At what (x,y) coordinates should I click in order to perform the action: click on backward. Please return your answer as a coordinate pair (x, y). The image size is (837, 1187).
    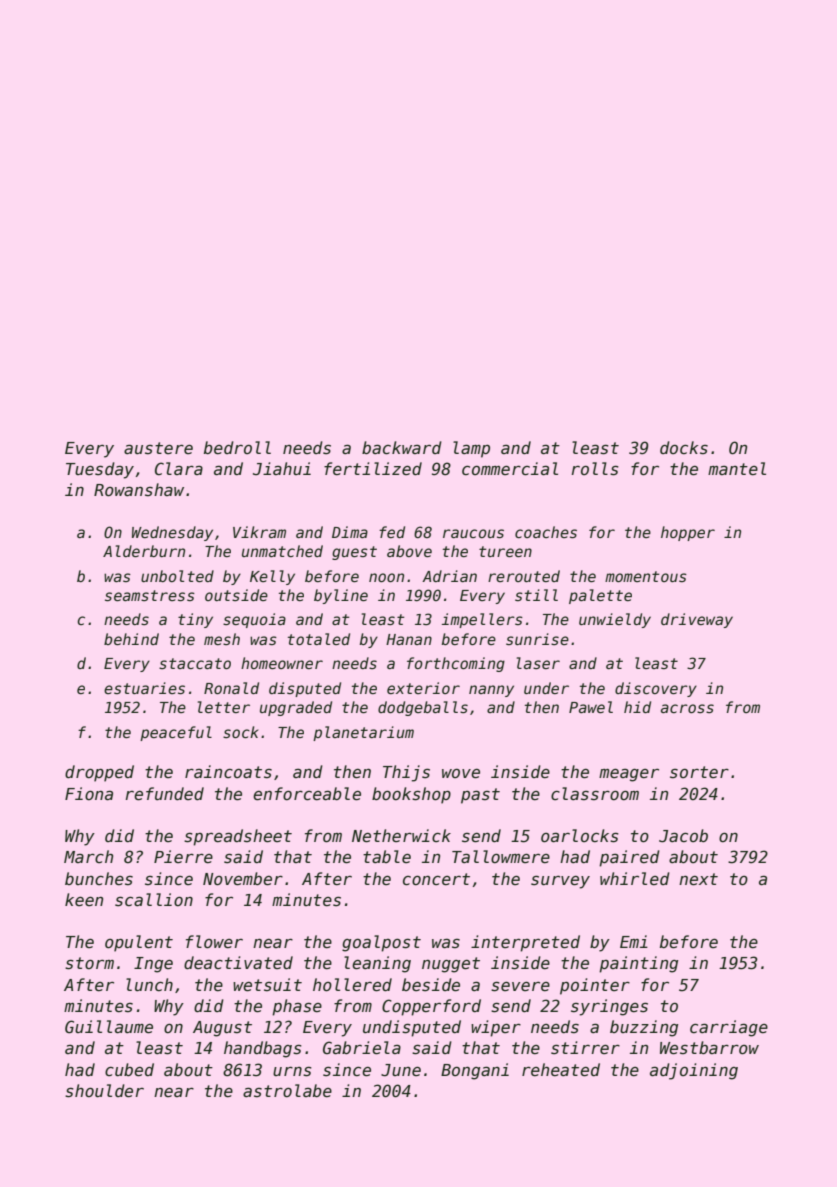
    Looking at the image, I should click on (402, 448).
